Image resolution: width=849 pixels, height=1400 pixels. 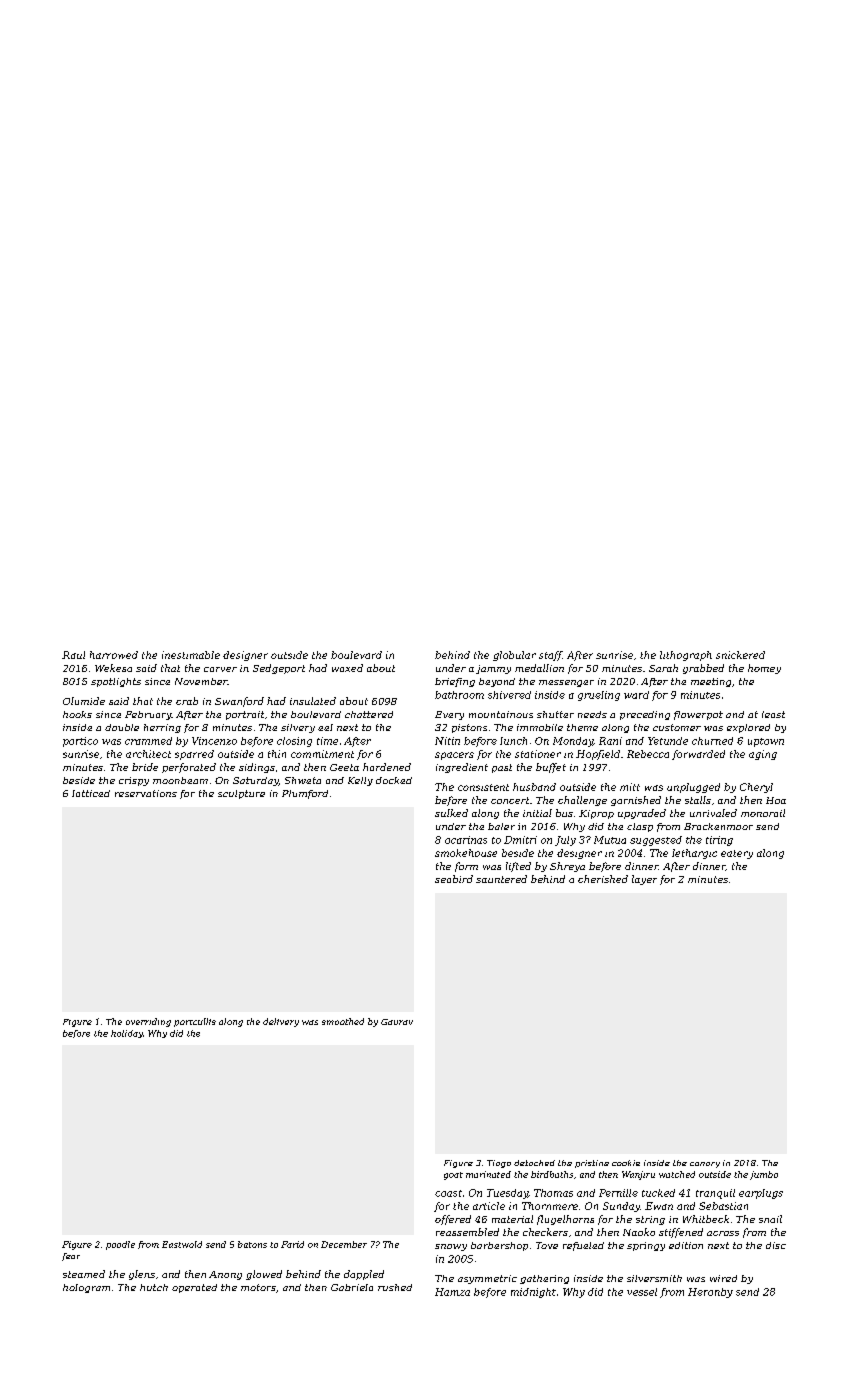 I want to click on holiday, so click(x=127, y=1034).
